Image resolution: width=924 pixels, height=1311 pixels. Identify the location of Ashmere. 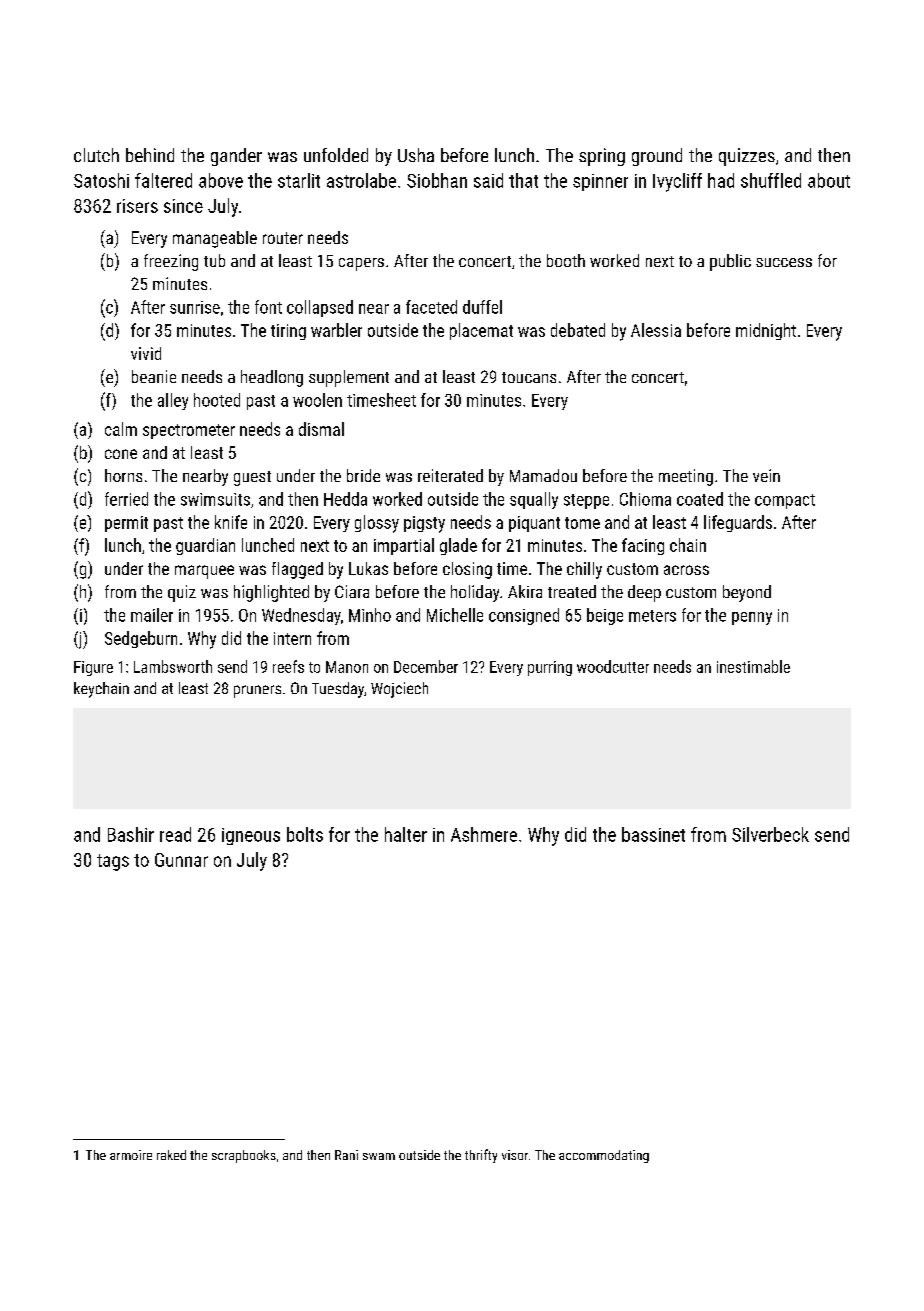
(484, 834).
